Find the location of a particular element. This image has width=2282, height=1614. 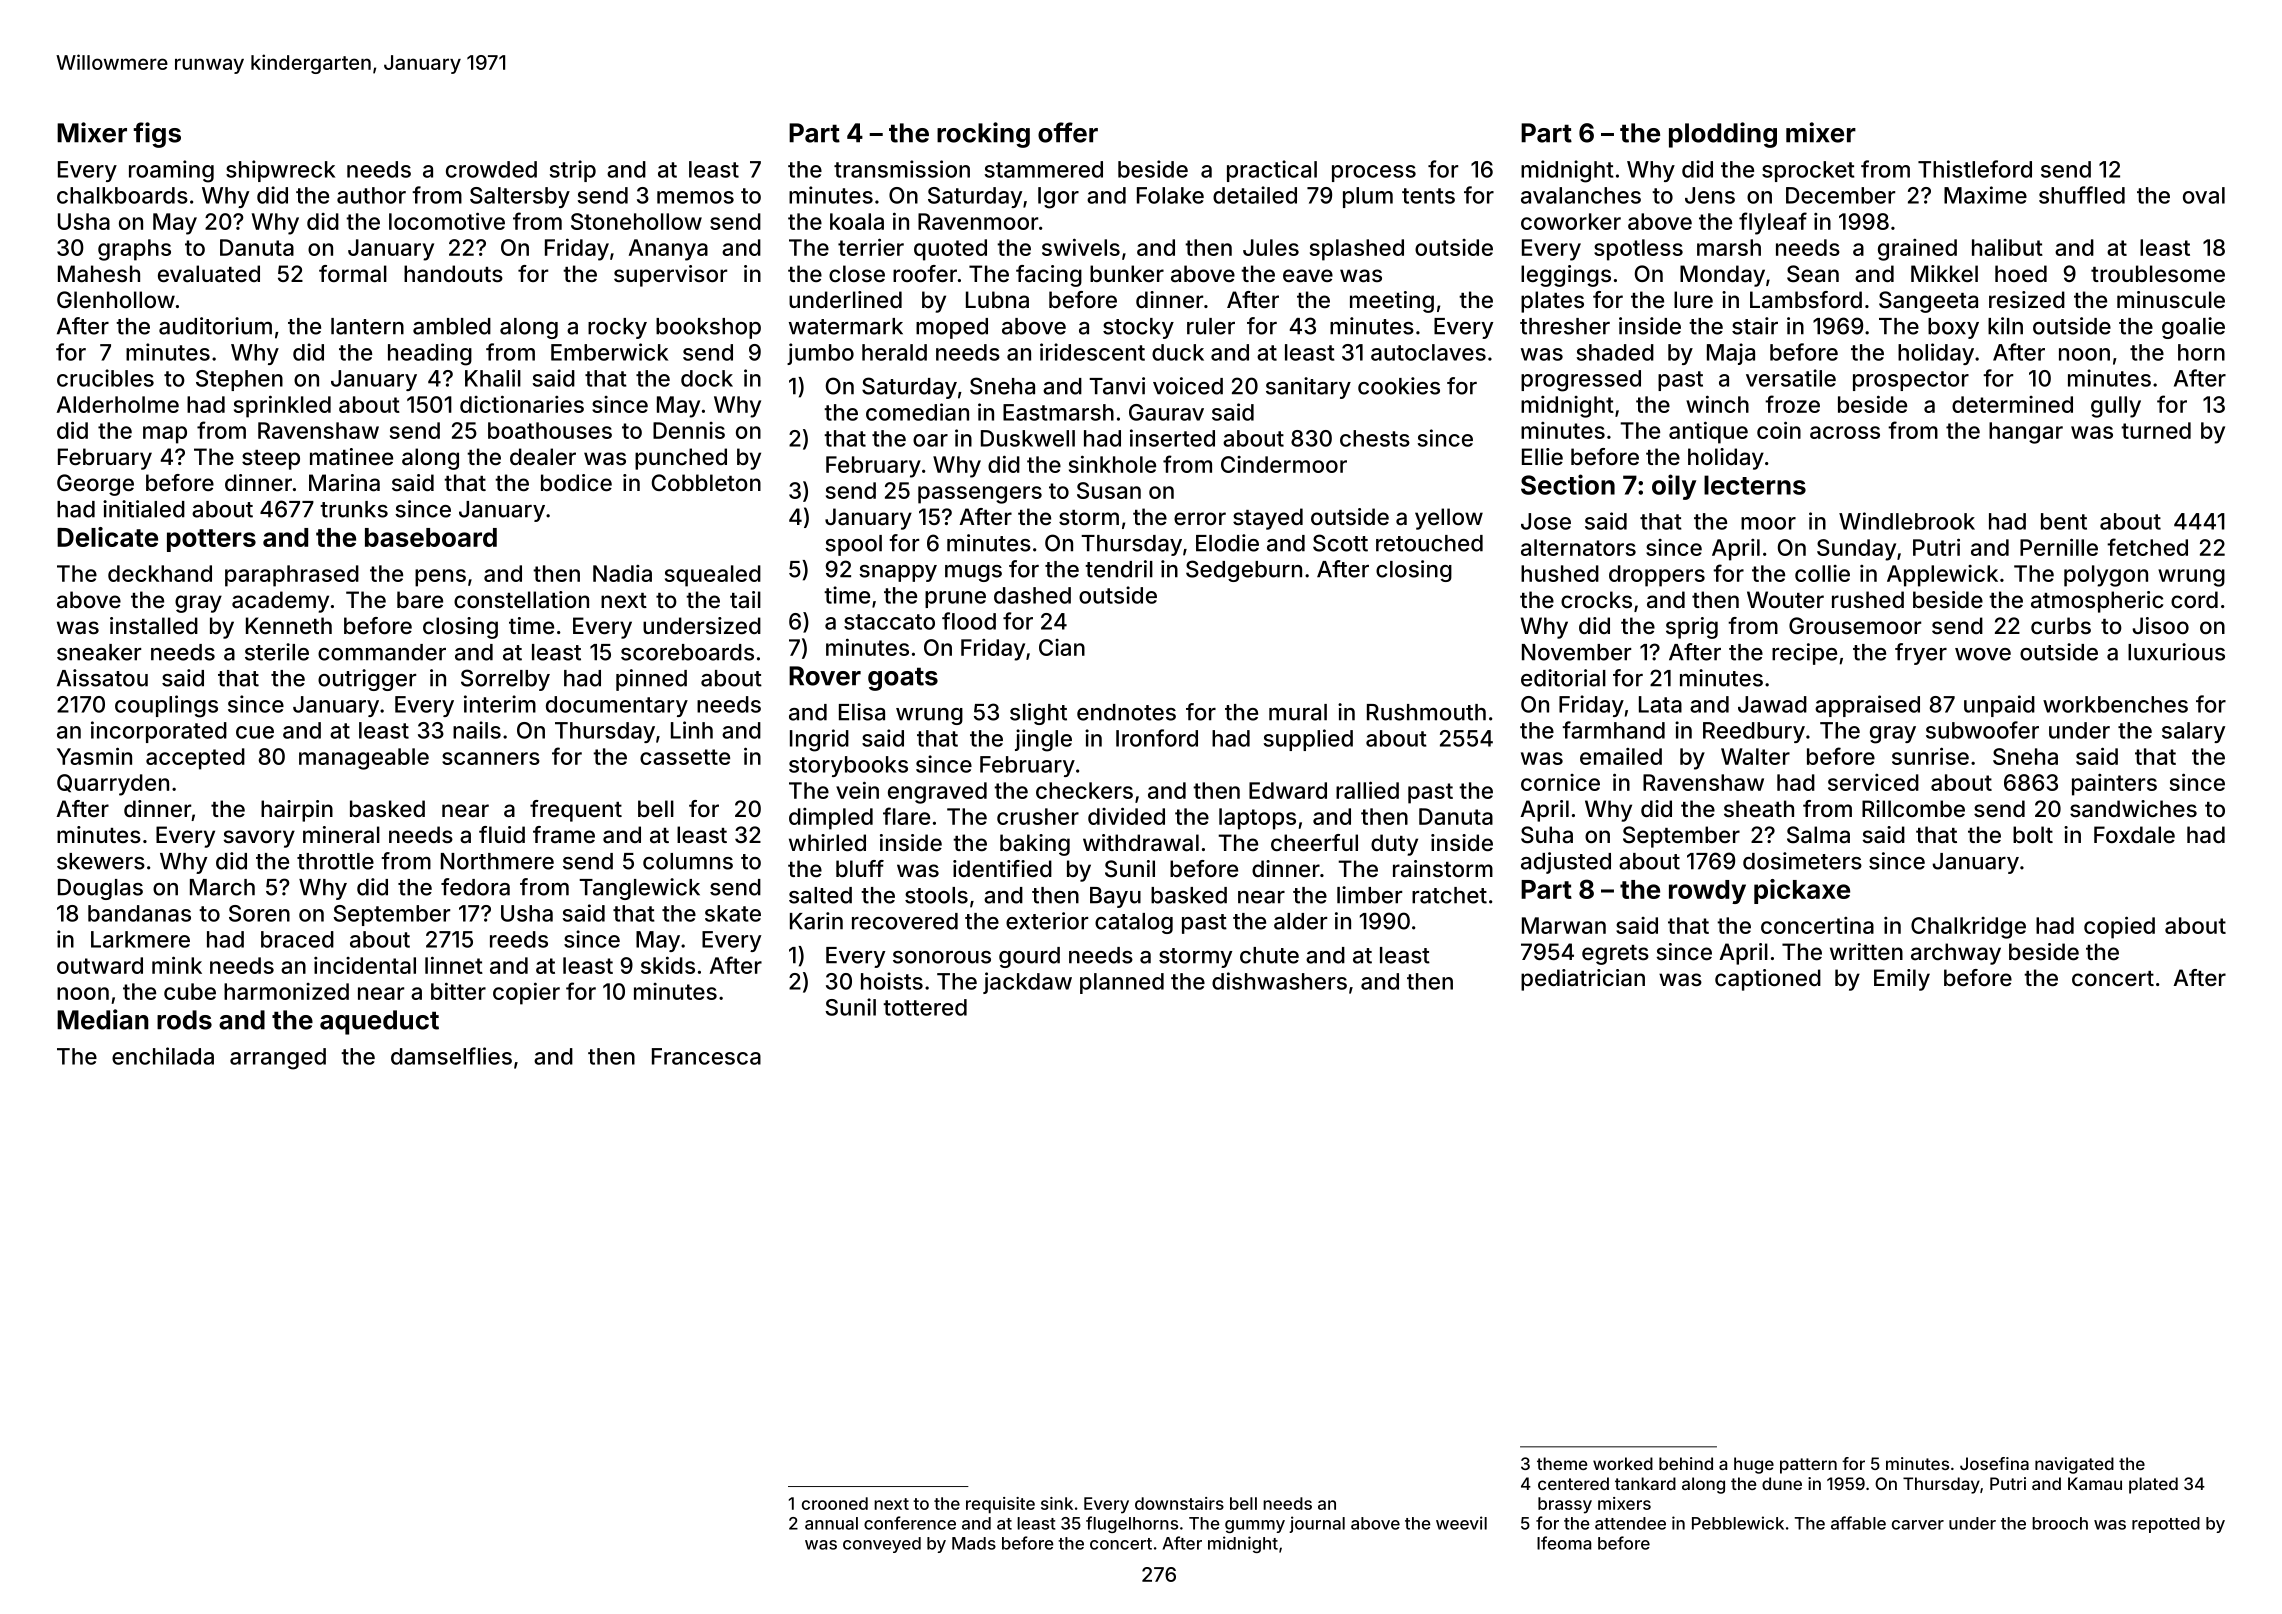

prospector is located at coordinates (1911, 381).
